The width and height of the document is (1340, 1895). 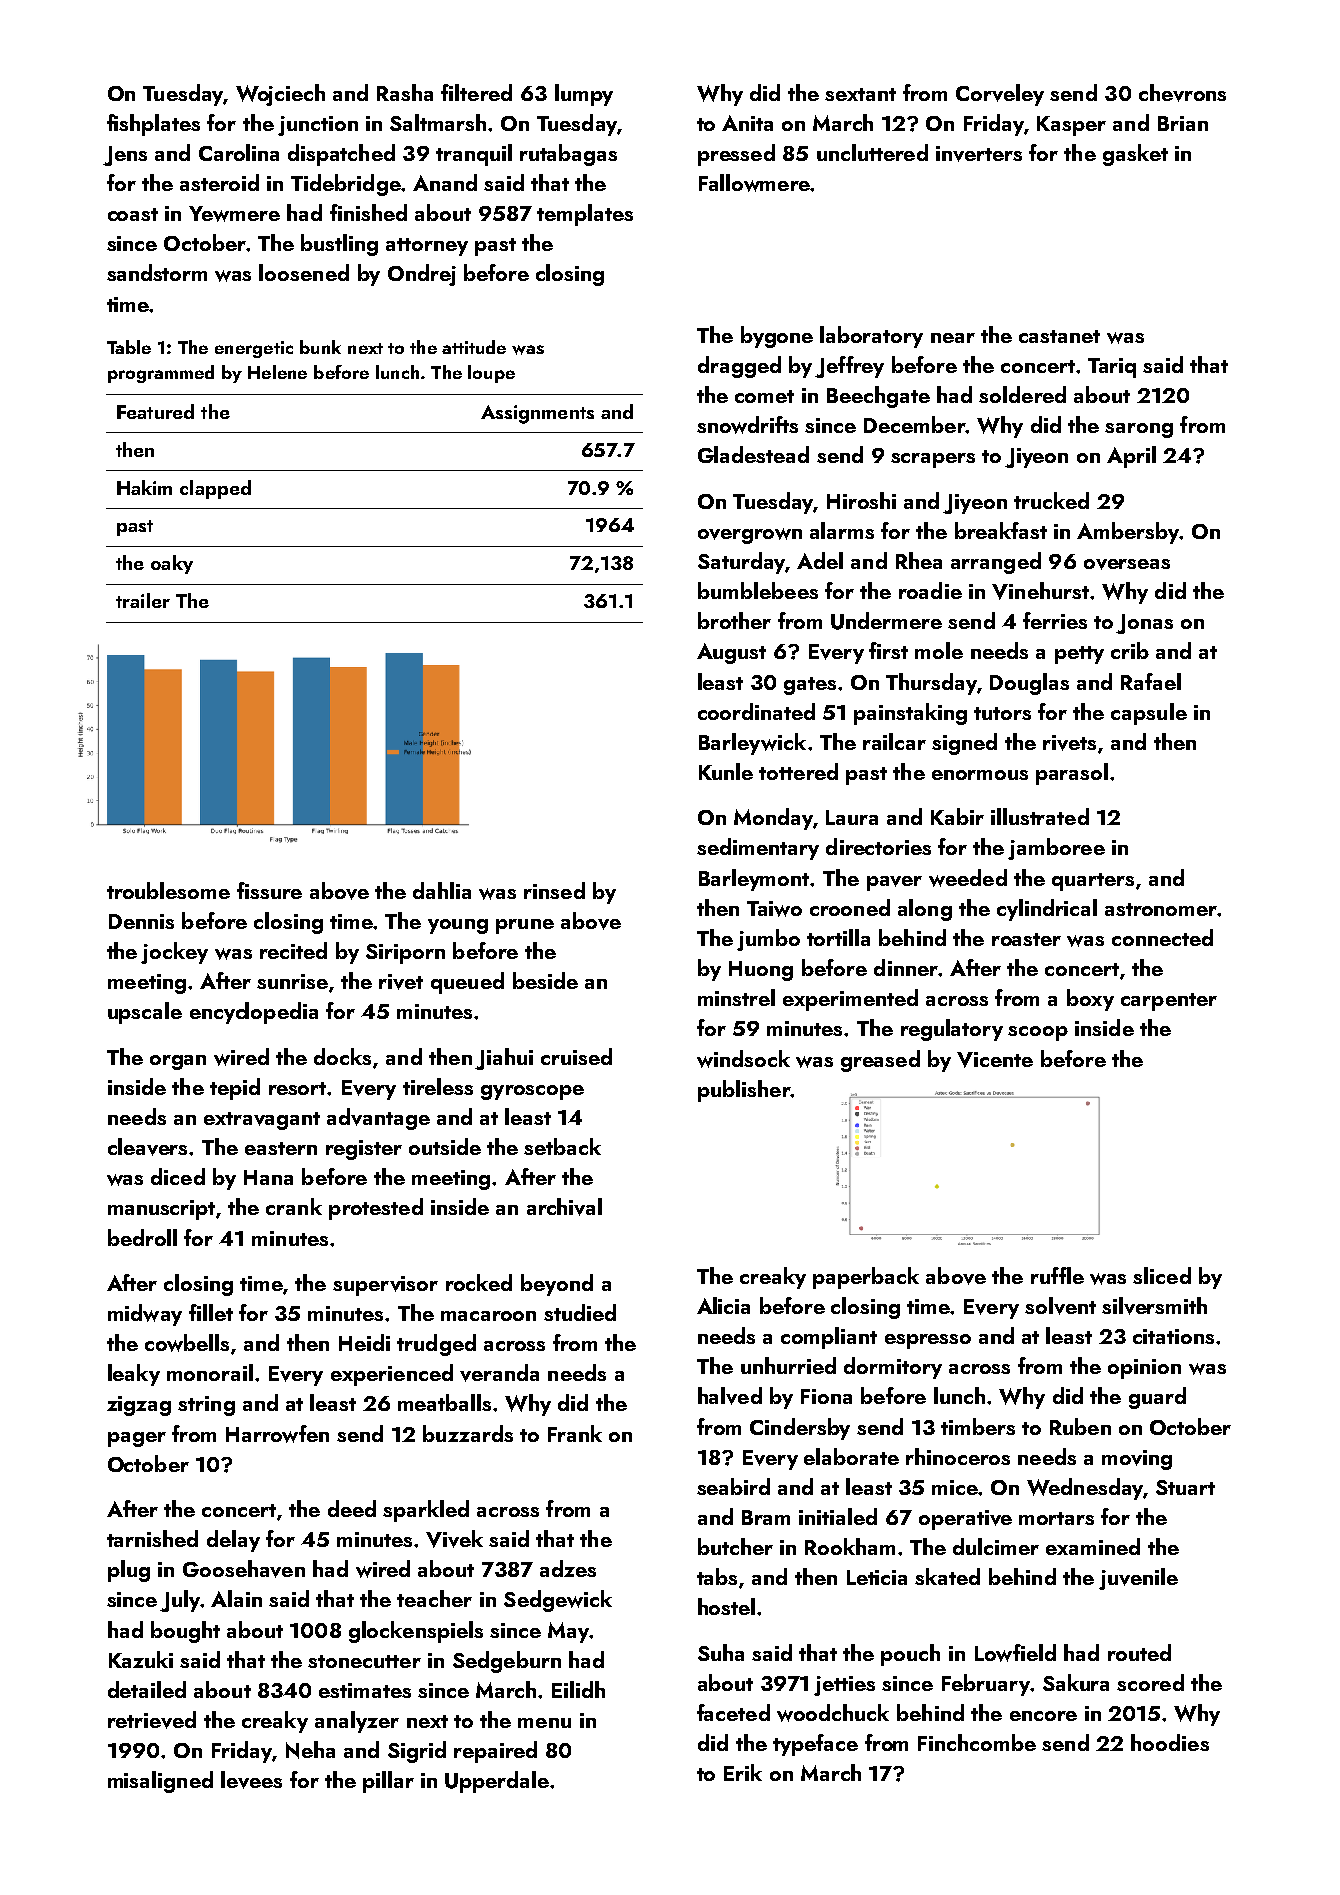 I want to click on windsock, so click(x=743, y=1059).
